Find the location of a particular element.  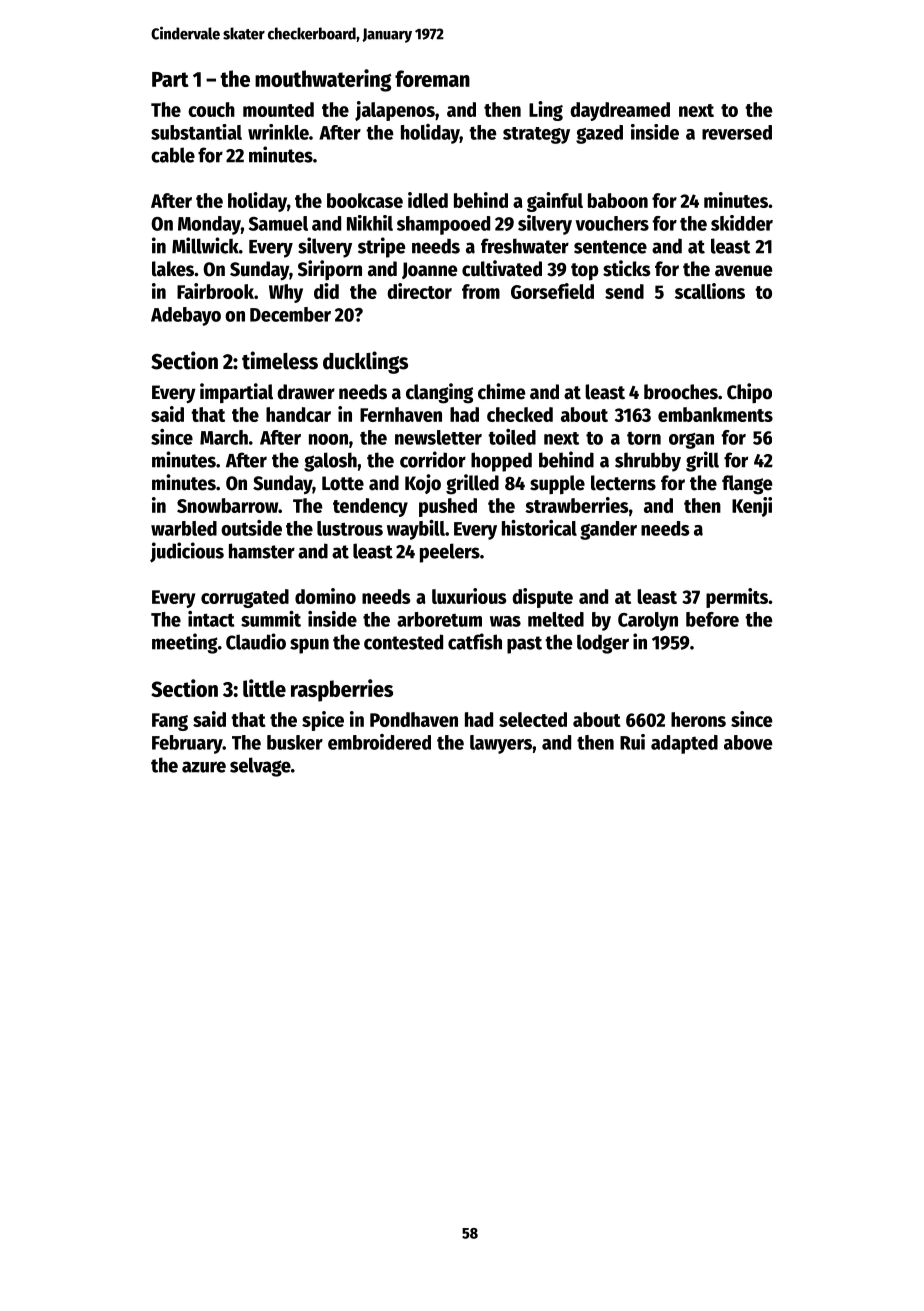

torn is located at coordinates (644, 438).
